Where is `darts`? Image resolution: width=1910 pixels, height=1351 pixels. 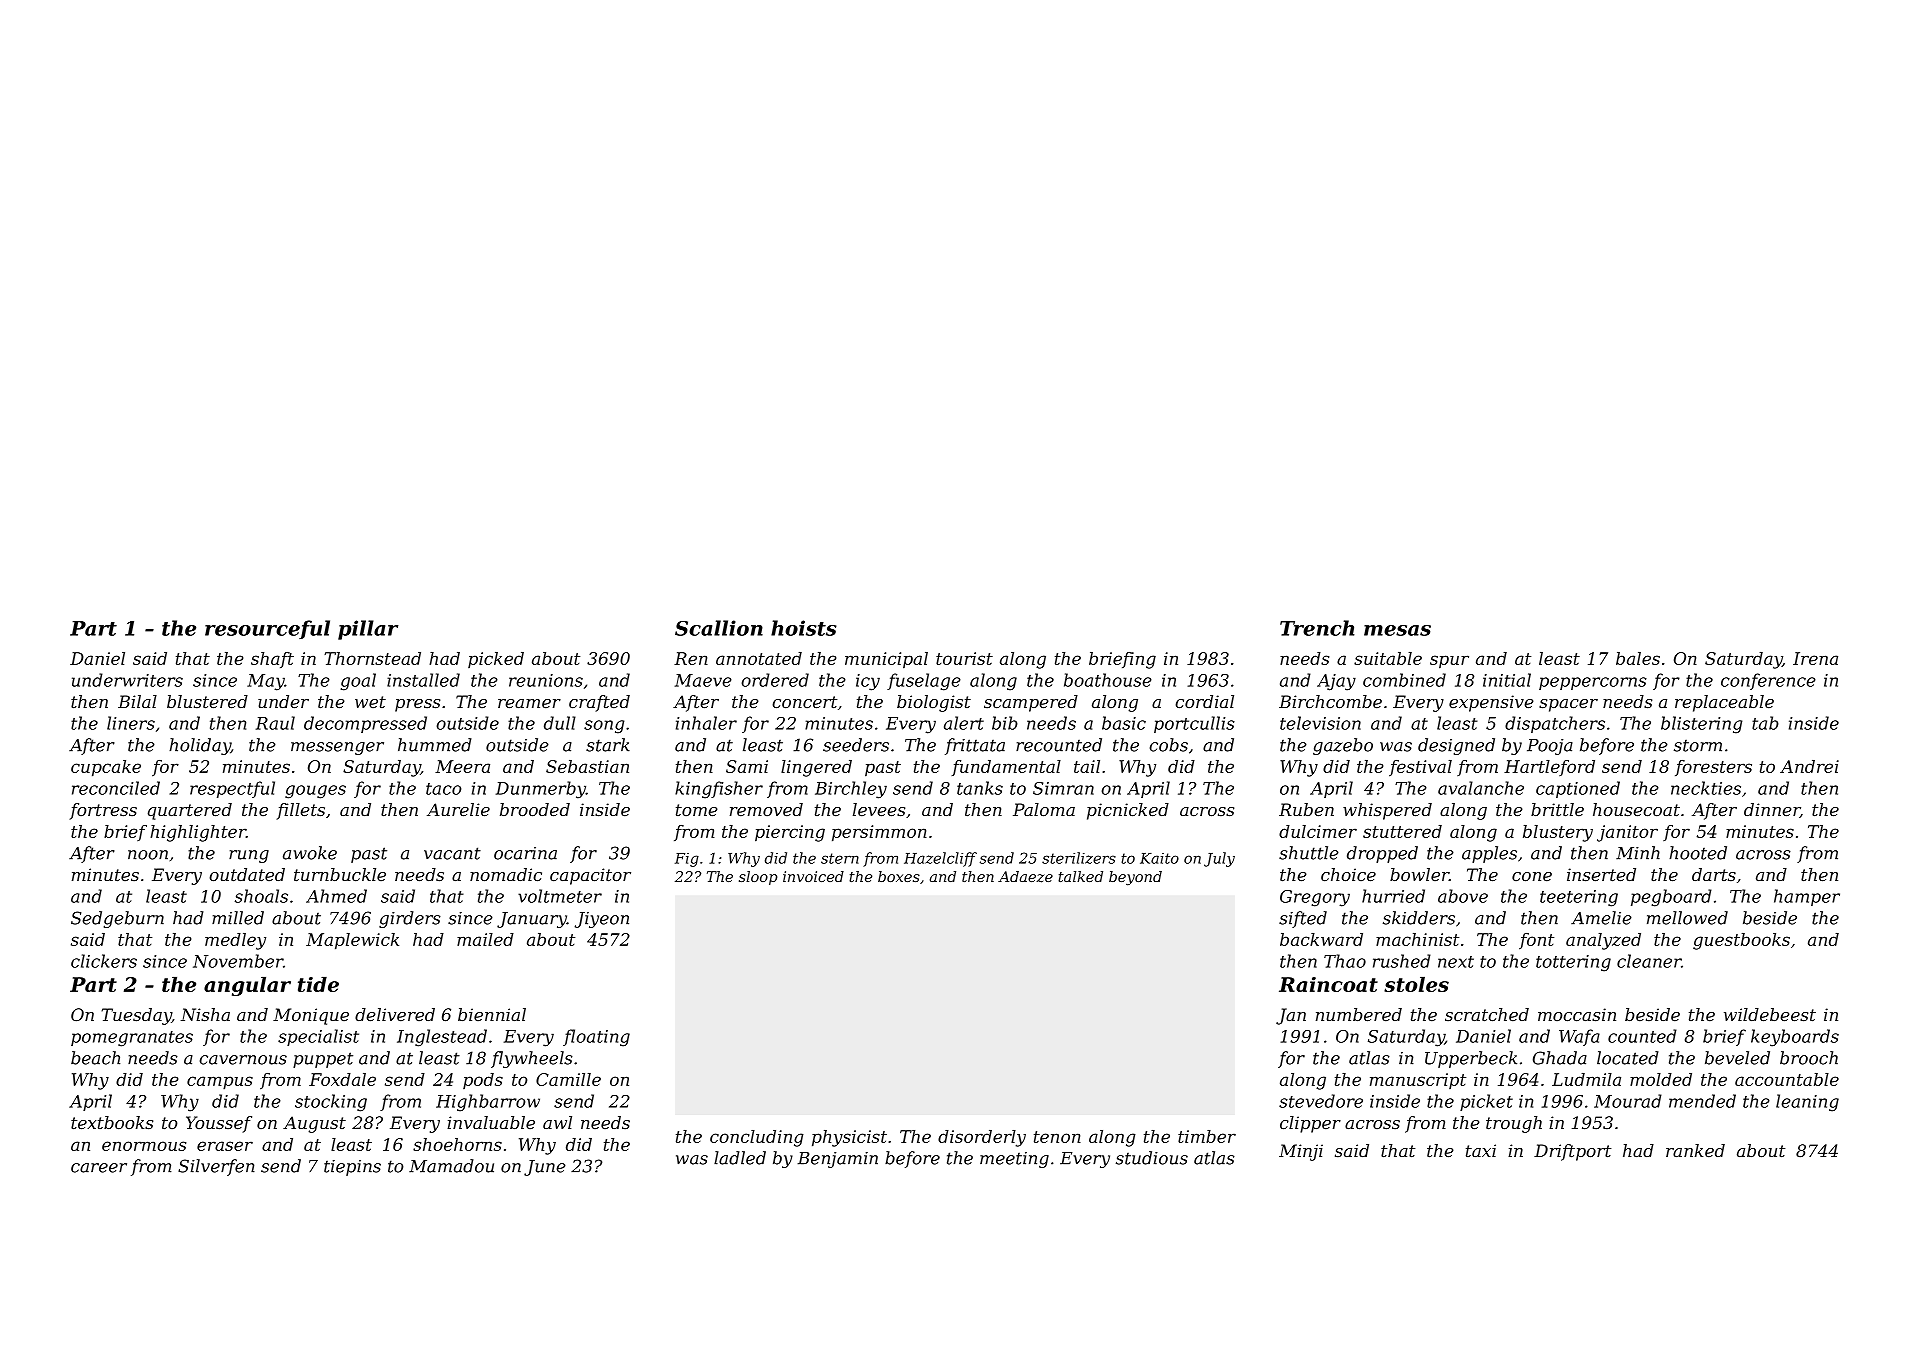 darts is located at coordinates (1714, 874).
